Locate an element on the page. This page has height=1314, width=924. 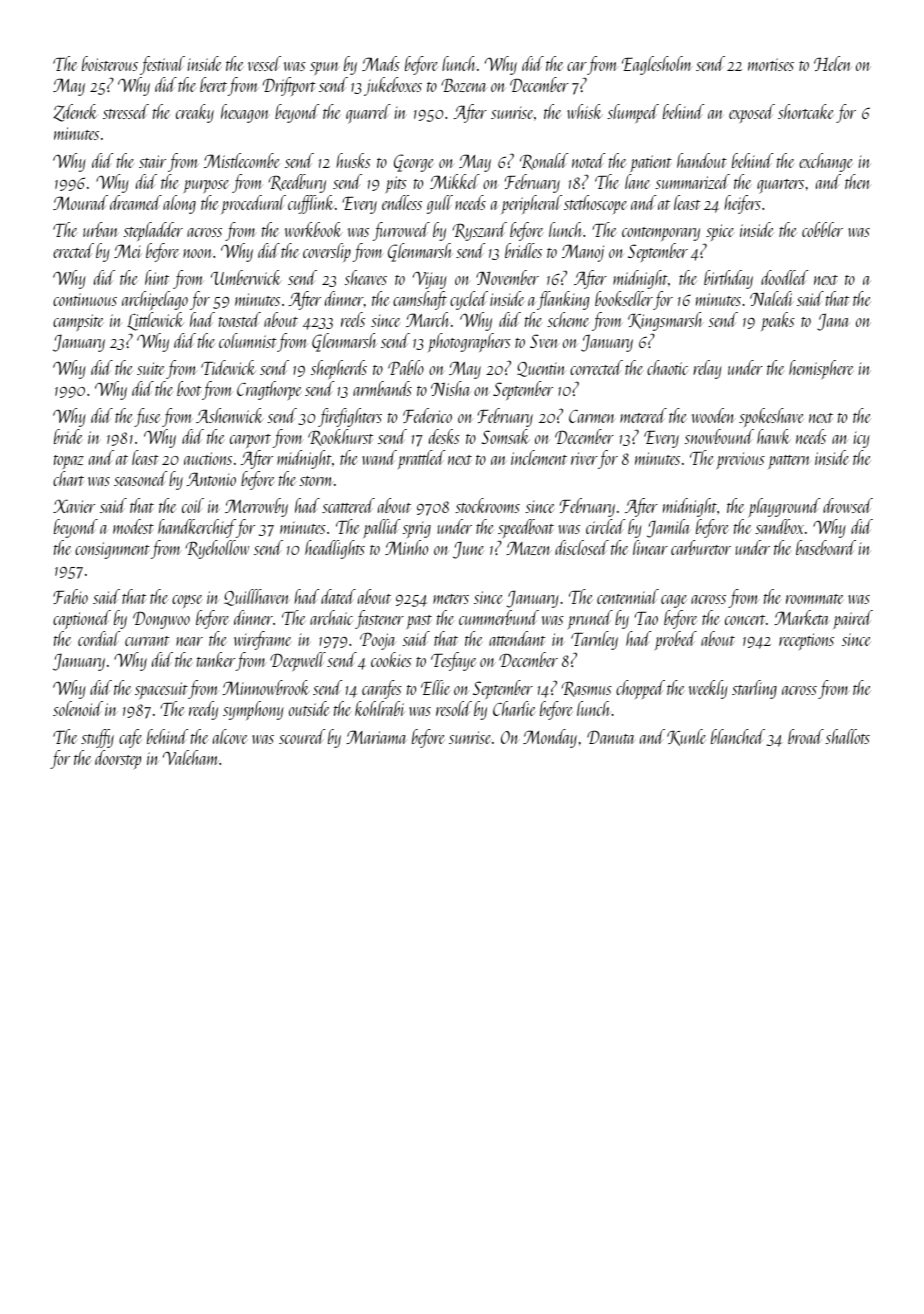
Fabio is located at coordinates (70, 596).
